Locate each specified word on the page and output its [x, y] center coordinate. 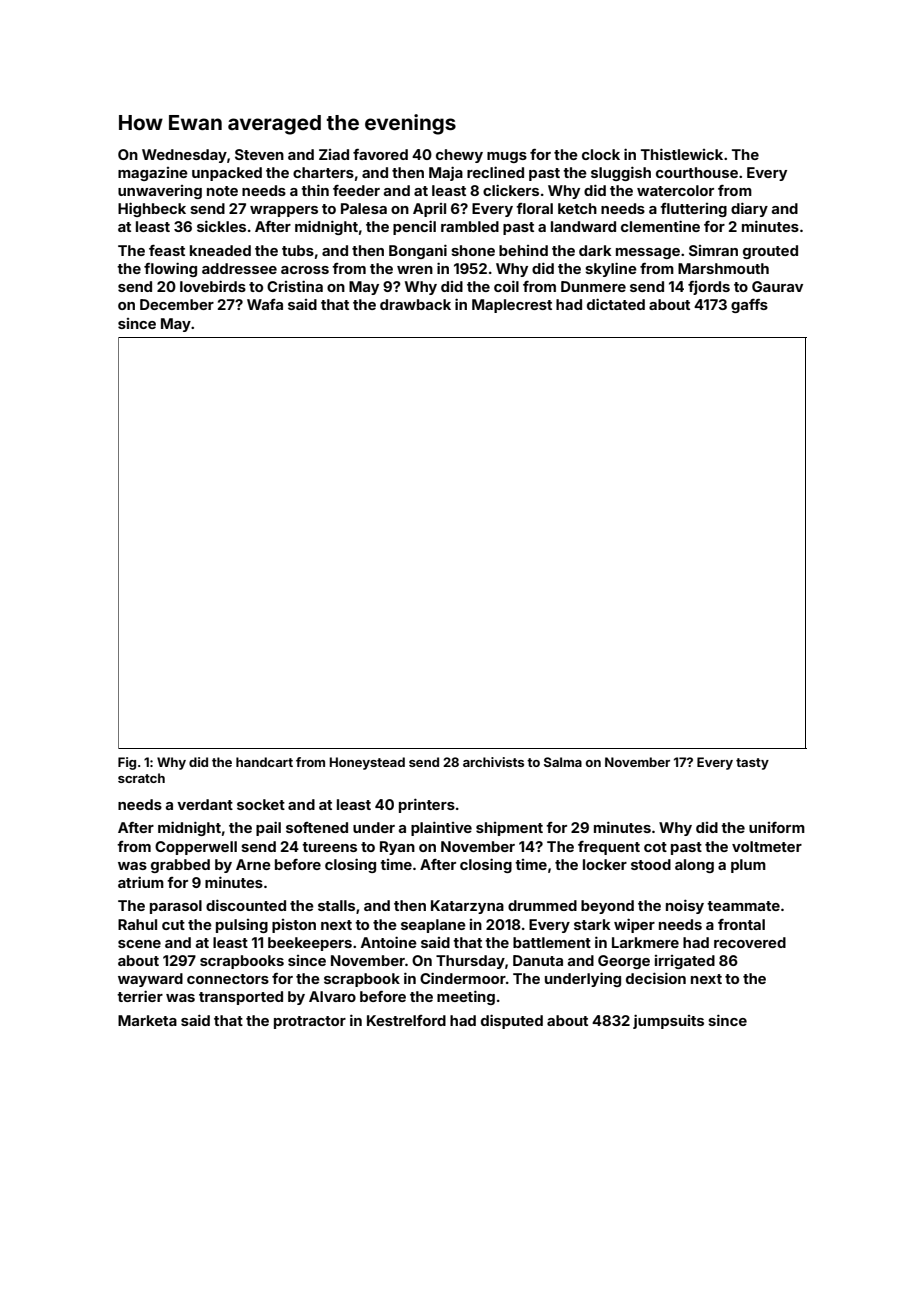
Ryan [397, 848]
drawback [415, 304]
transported [241, 998]
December [177, 304]
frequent [609, 848]
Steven [259, 154]
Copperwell [196, 848]
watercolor [675, 190]
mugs [507, 157]
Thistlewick [682, 154]
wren [415, 270]
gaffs [749, 306]
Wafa [265, 304]
